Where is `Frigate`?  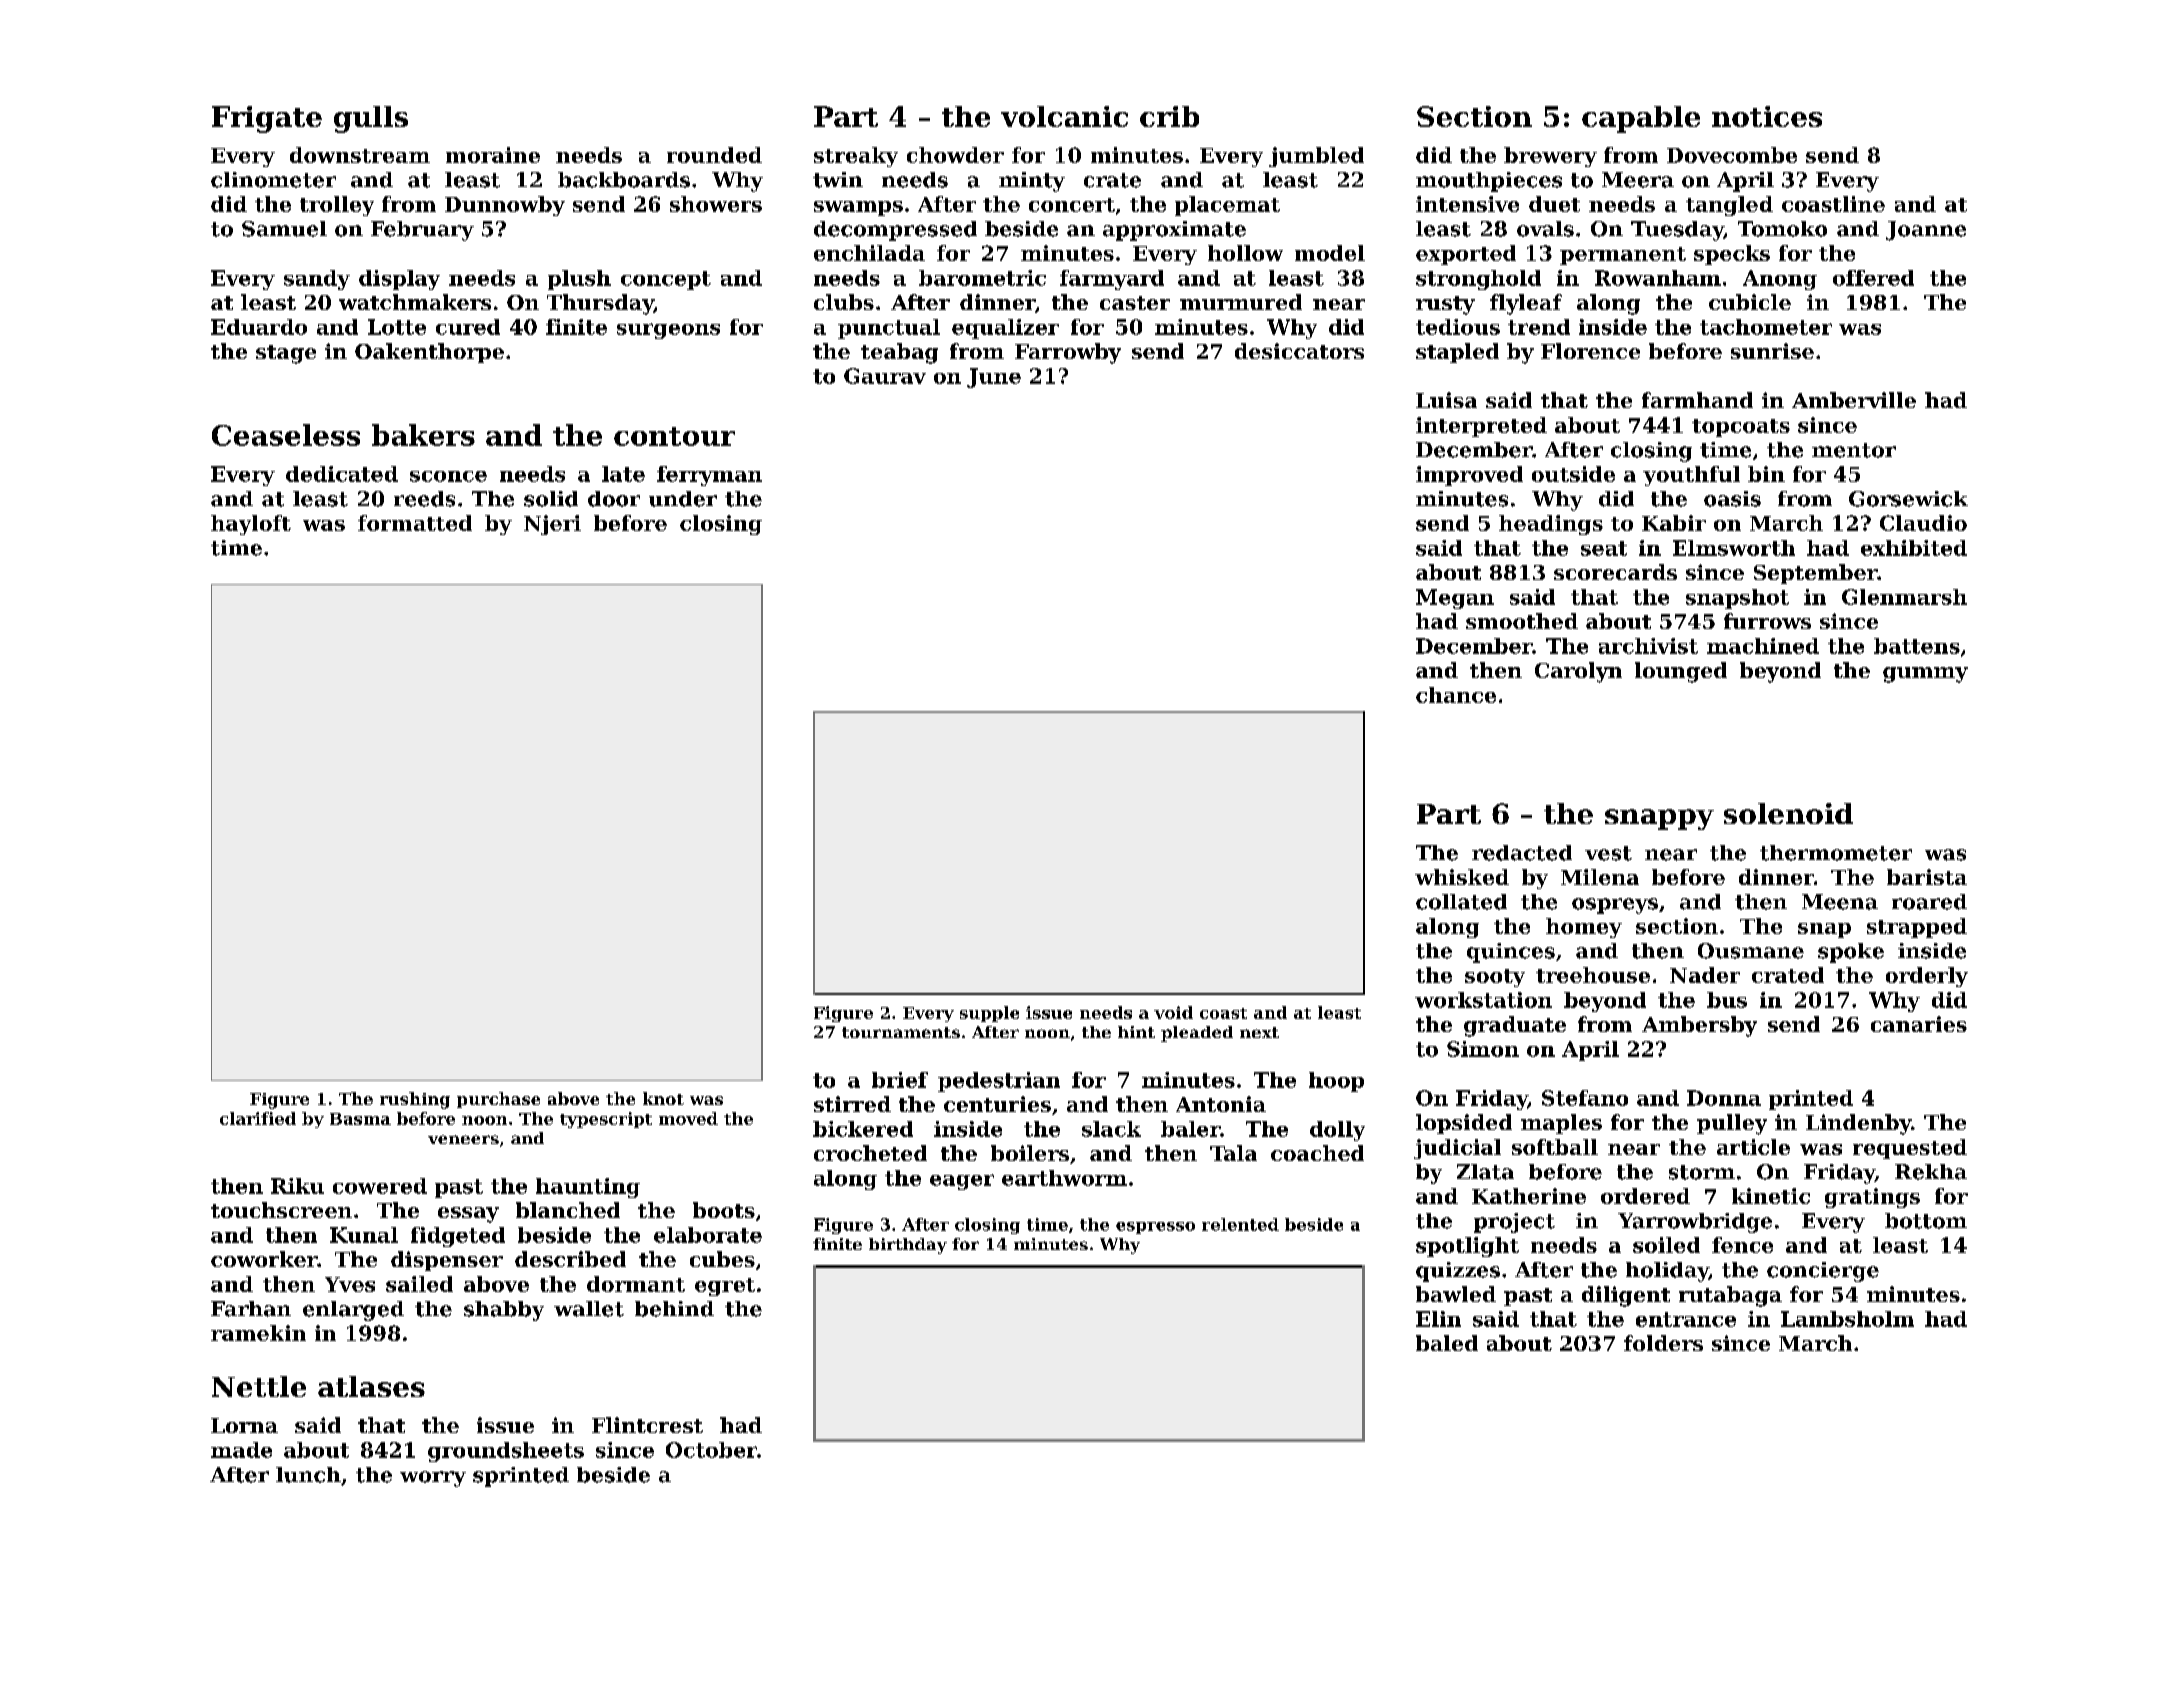 Frigate is located at coordinates (267, 119).
